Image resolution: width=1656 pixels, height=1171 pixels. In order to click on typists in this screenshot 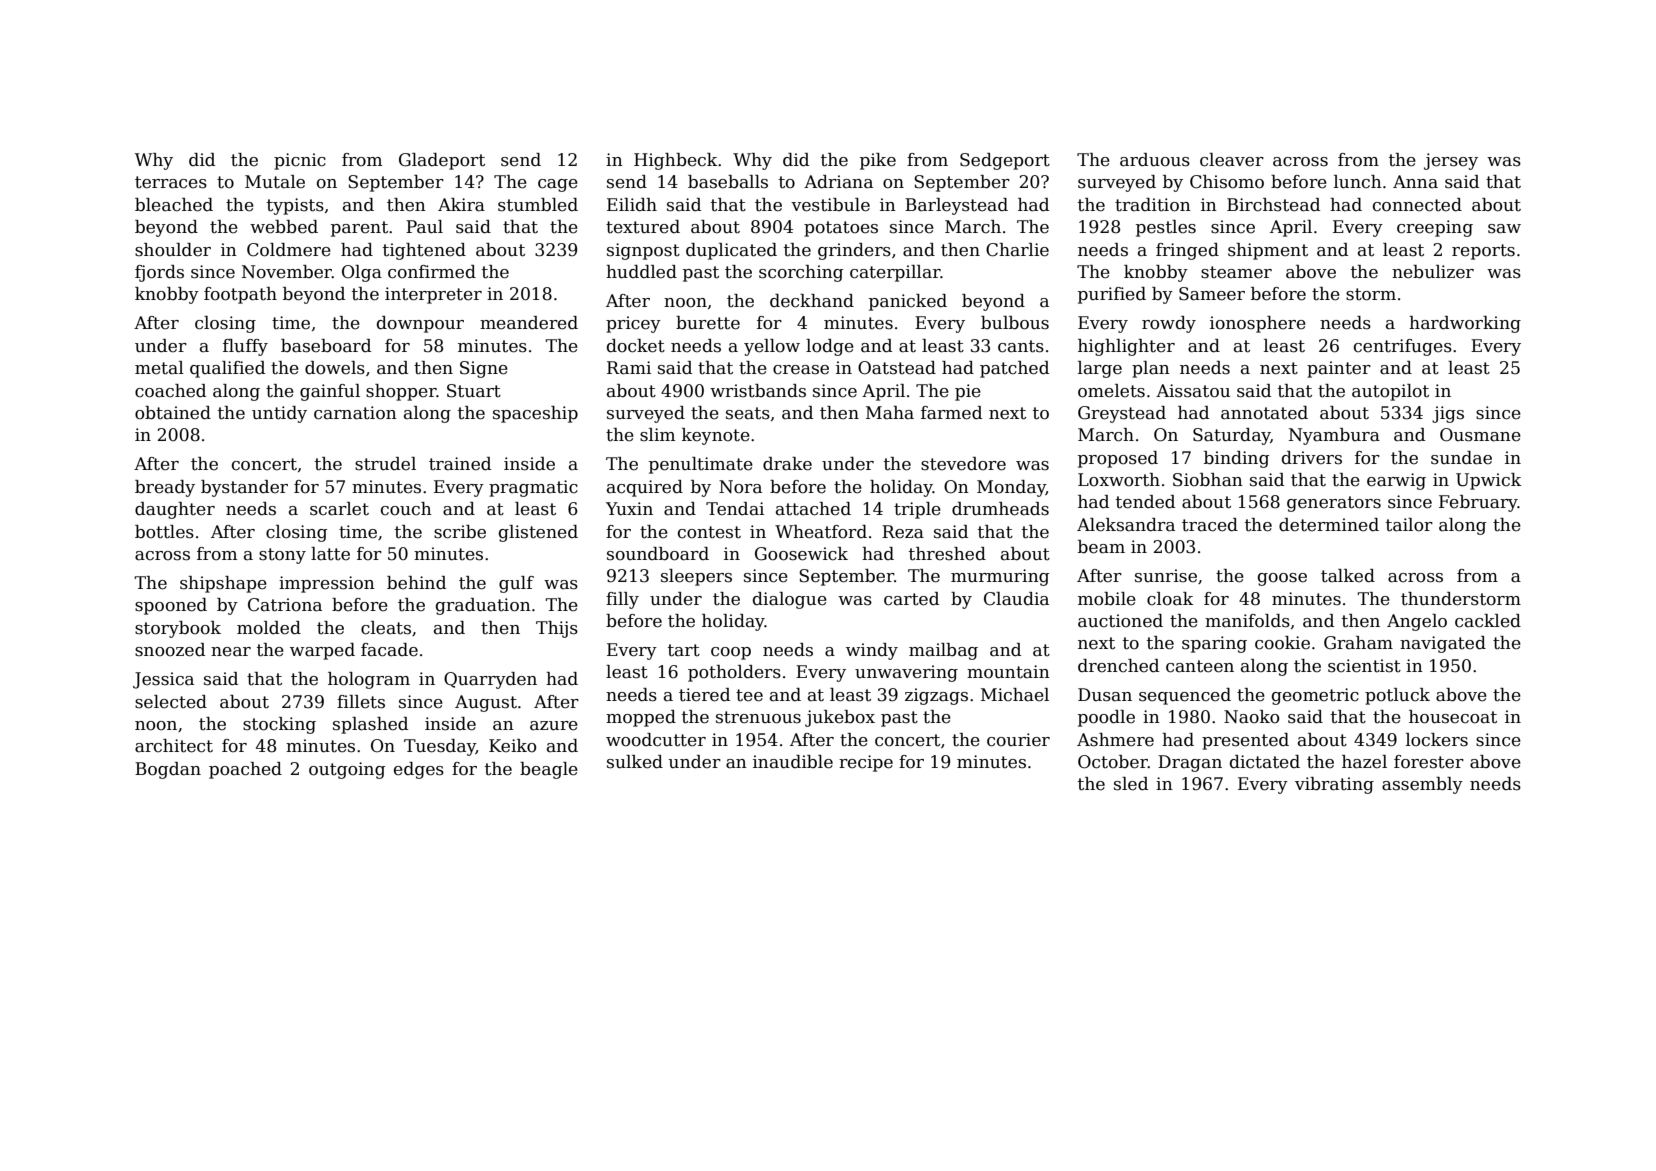, I will do `click(295, 206)`.
